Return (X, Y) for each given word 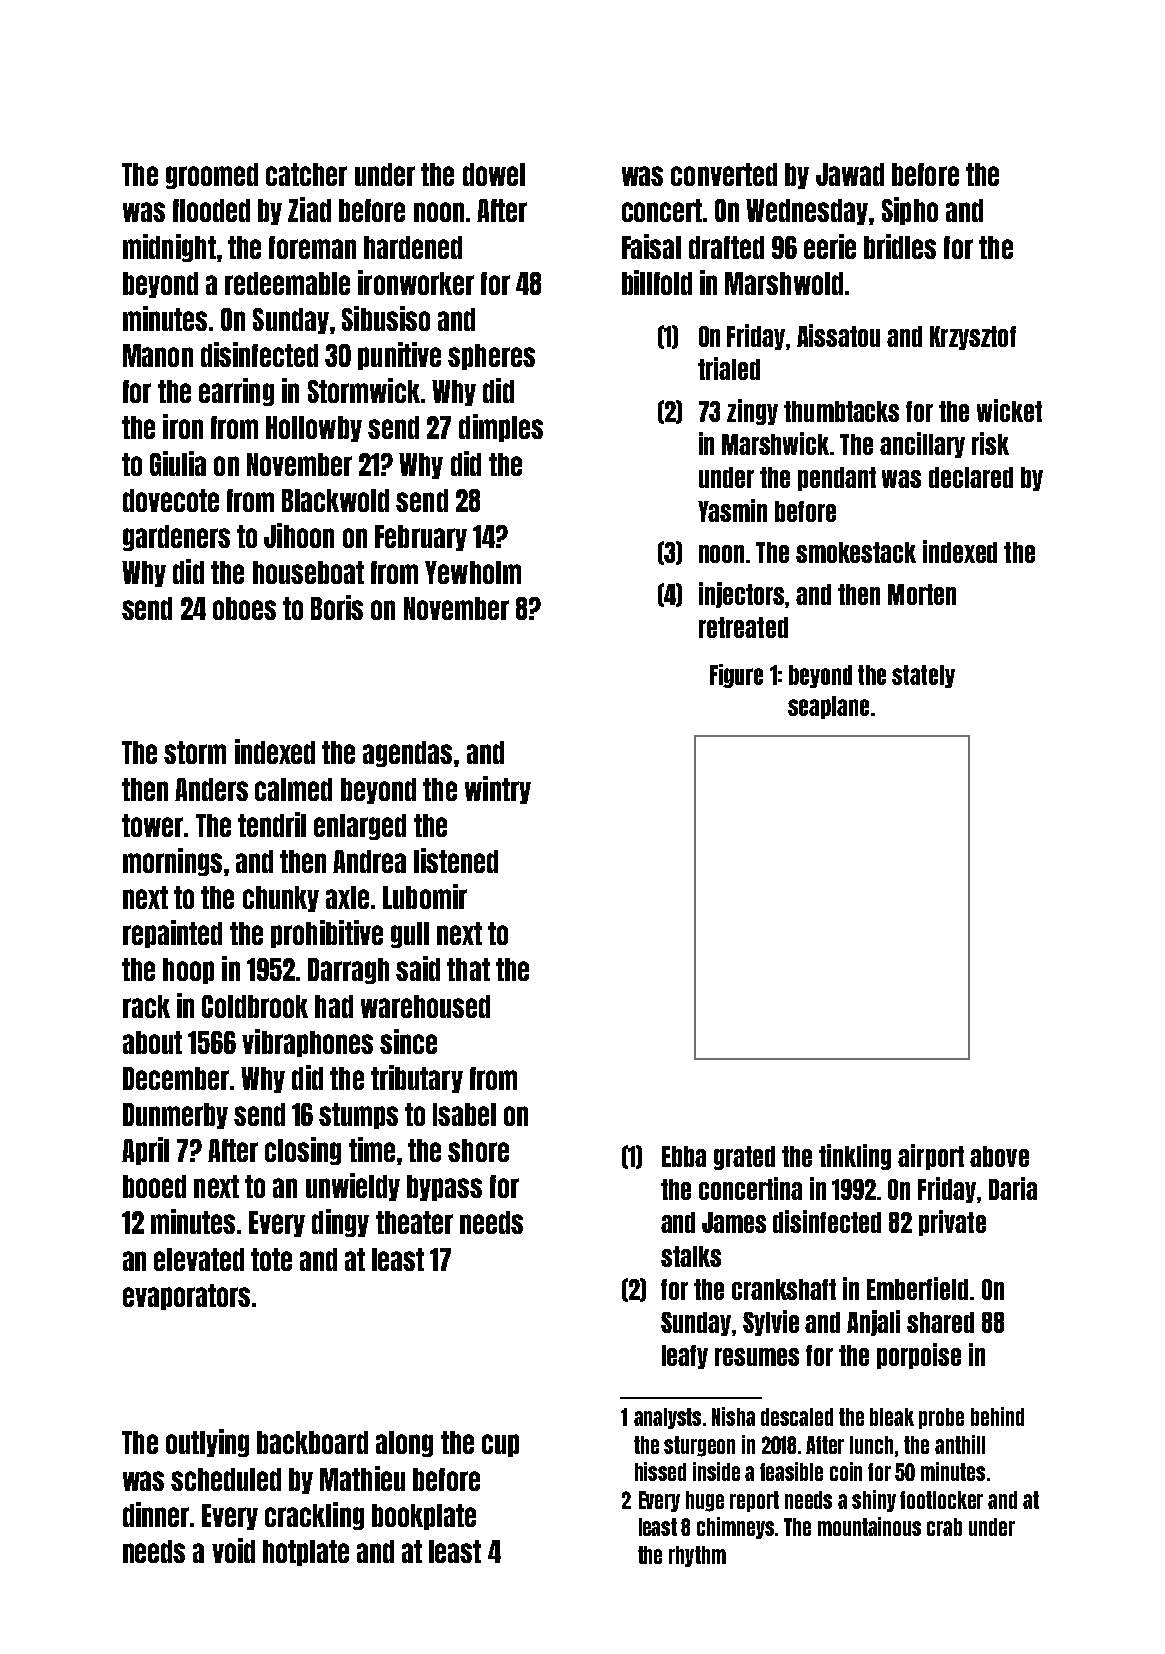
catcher (306, 174)
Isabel (464, 1114)
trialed (729, 368)
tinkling (855, 1157)
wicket (1009, 410)
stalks (691, 1256)
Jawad (850, 174)
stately (923, 676)
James (734, 1222)
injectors (741, 595)
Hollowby (314, 429)
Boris (337, 607)
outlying (207, 1443)
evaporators (186, 1297)
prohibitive (327, 934)
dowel (494, 174)
